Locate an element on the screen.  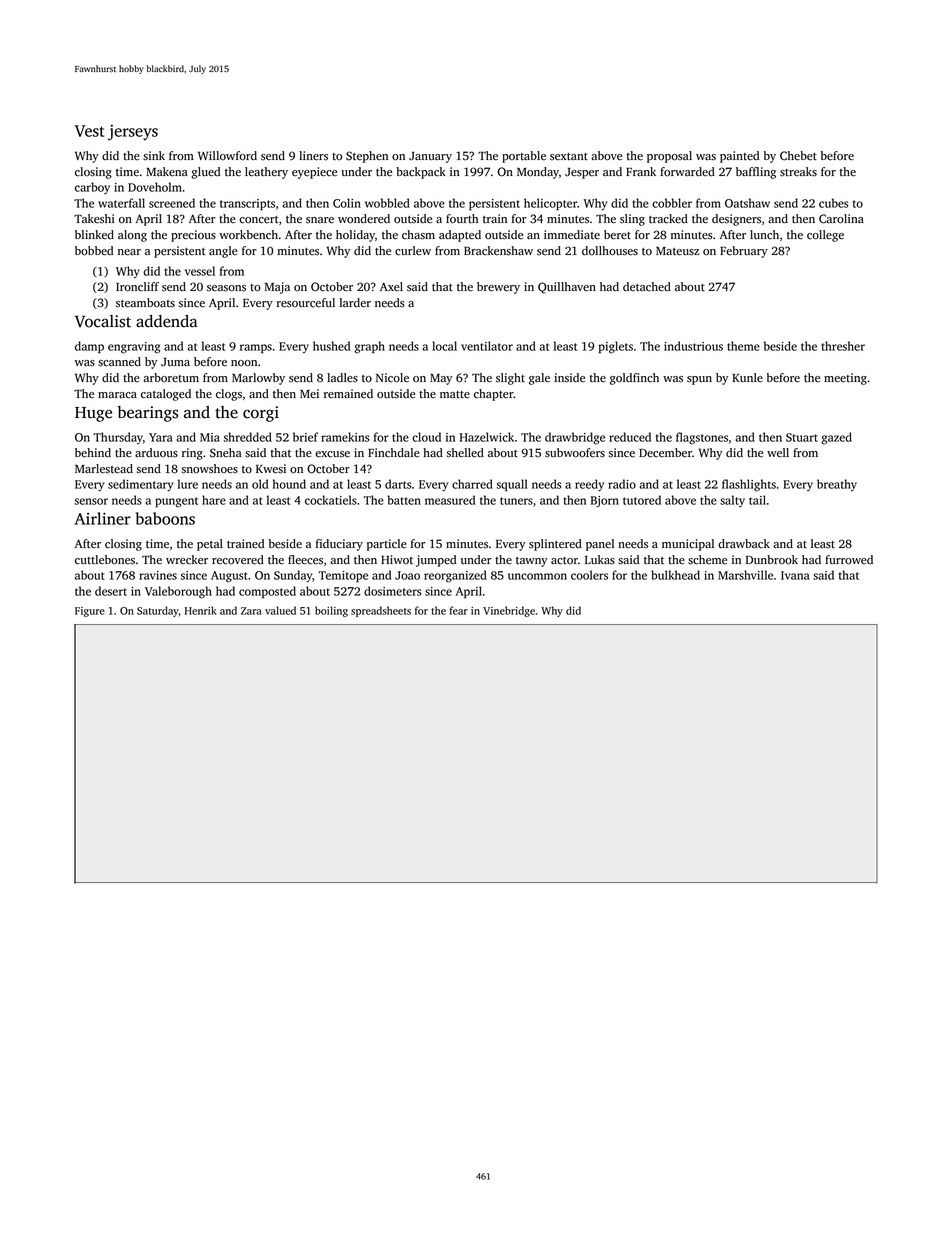
larder is located at coordinates (355, 303).
